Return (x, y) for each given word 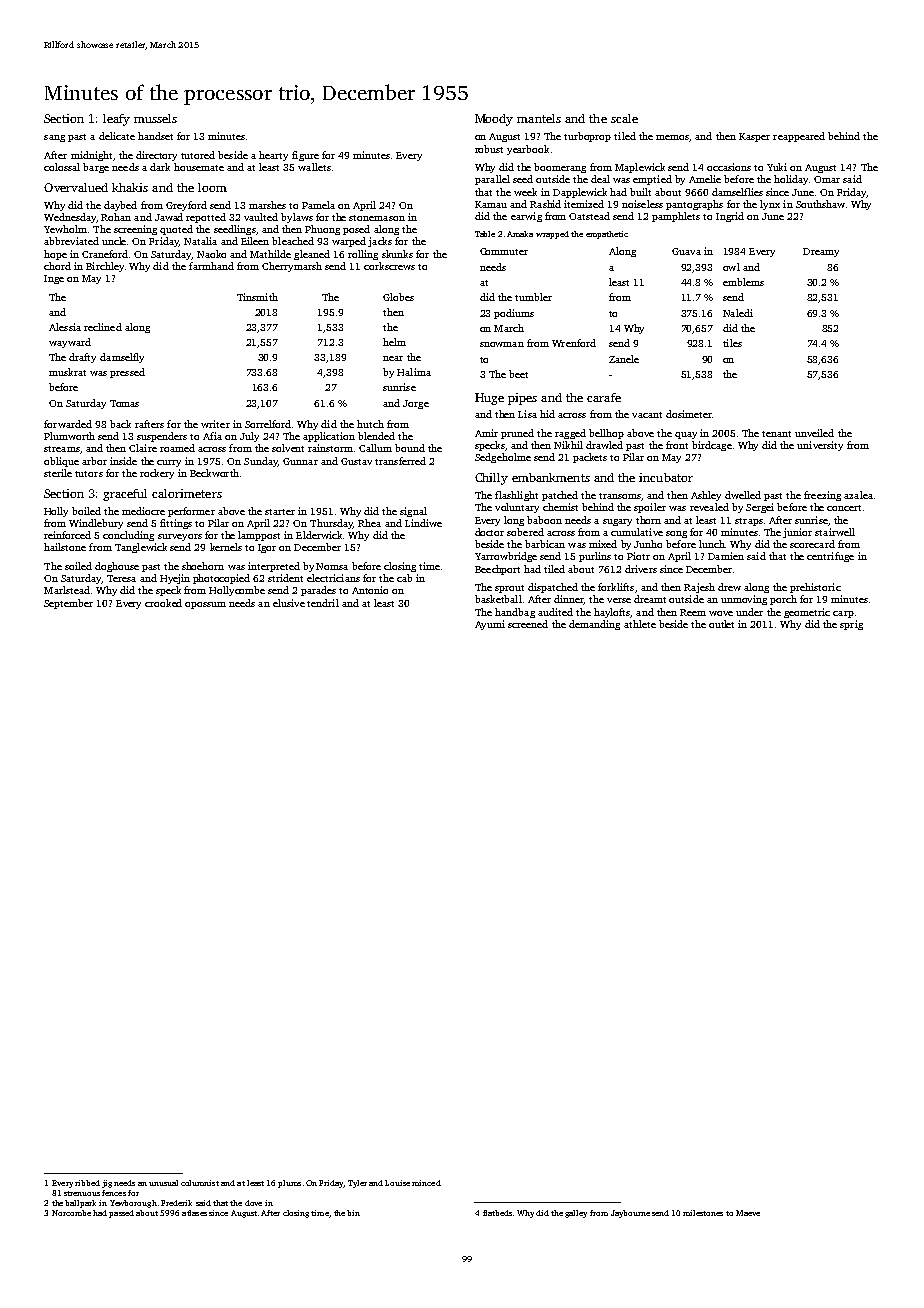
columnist (200, 1183)
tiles (732, 343)
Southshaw (820, 204)
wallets (314, 167)
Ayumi (490, 625)
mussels (155, 118)
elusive (289, 603)
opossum (205, 605)
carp (843, 614)
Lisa (527, 414)
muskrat (67, 372)
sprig (851, 625)
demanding (594, 625)
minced (426, 1183)
